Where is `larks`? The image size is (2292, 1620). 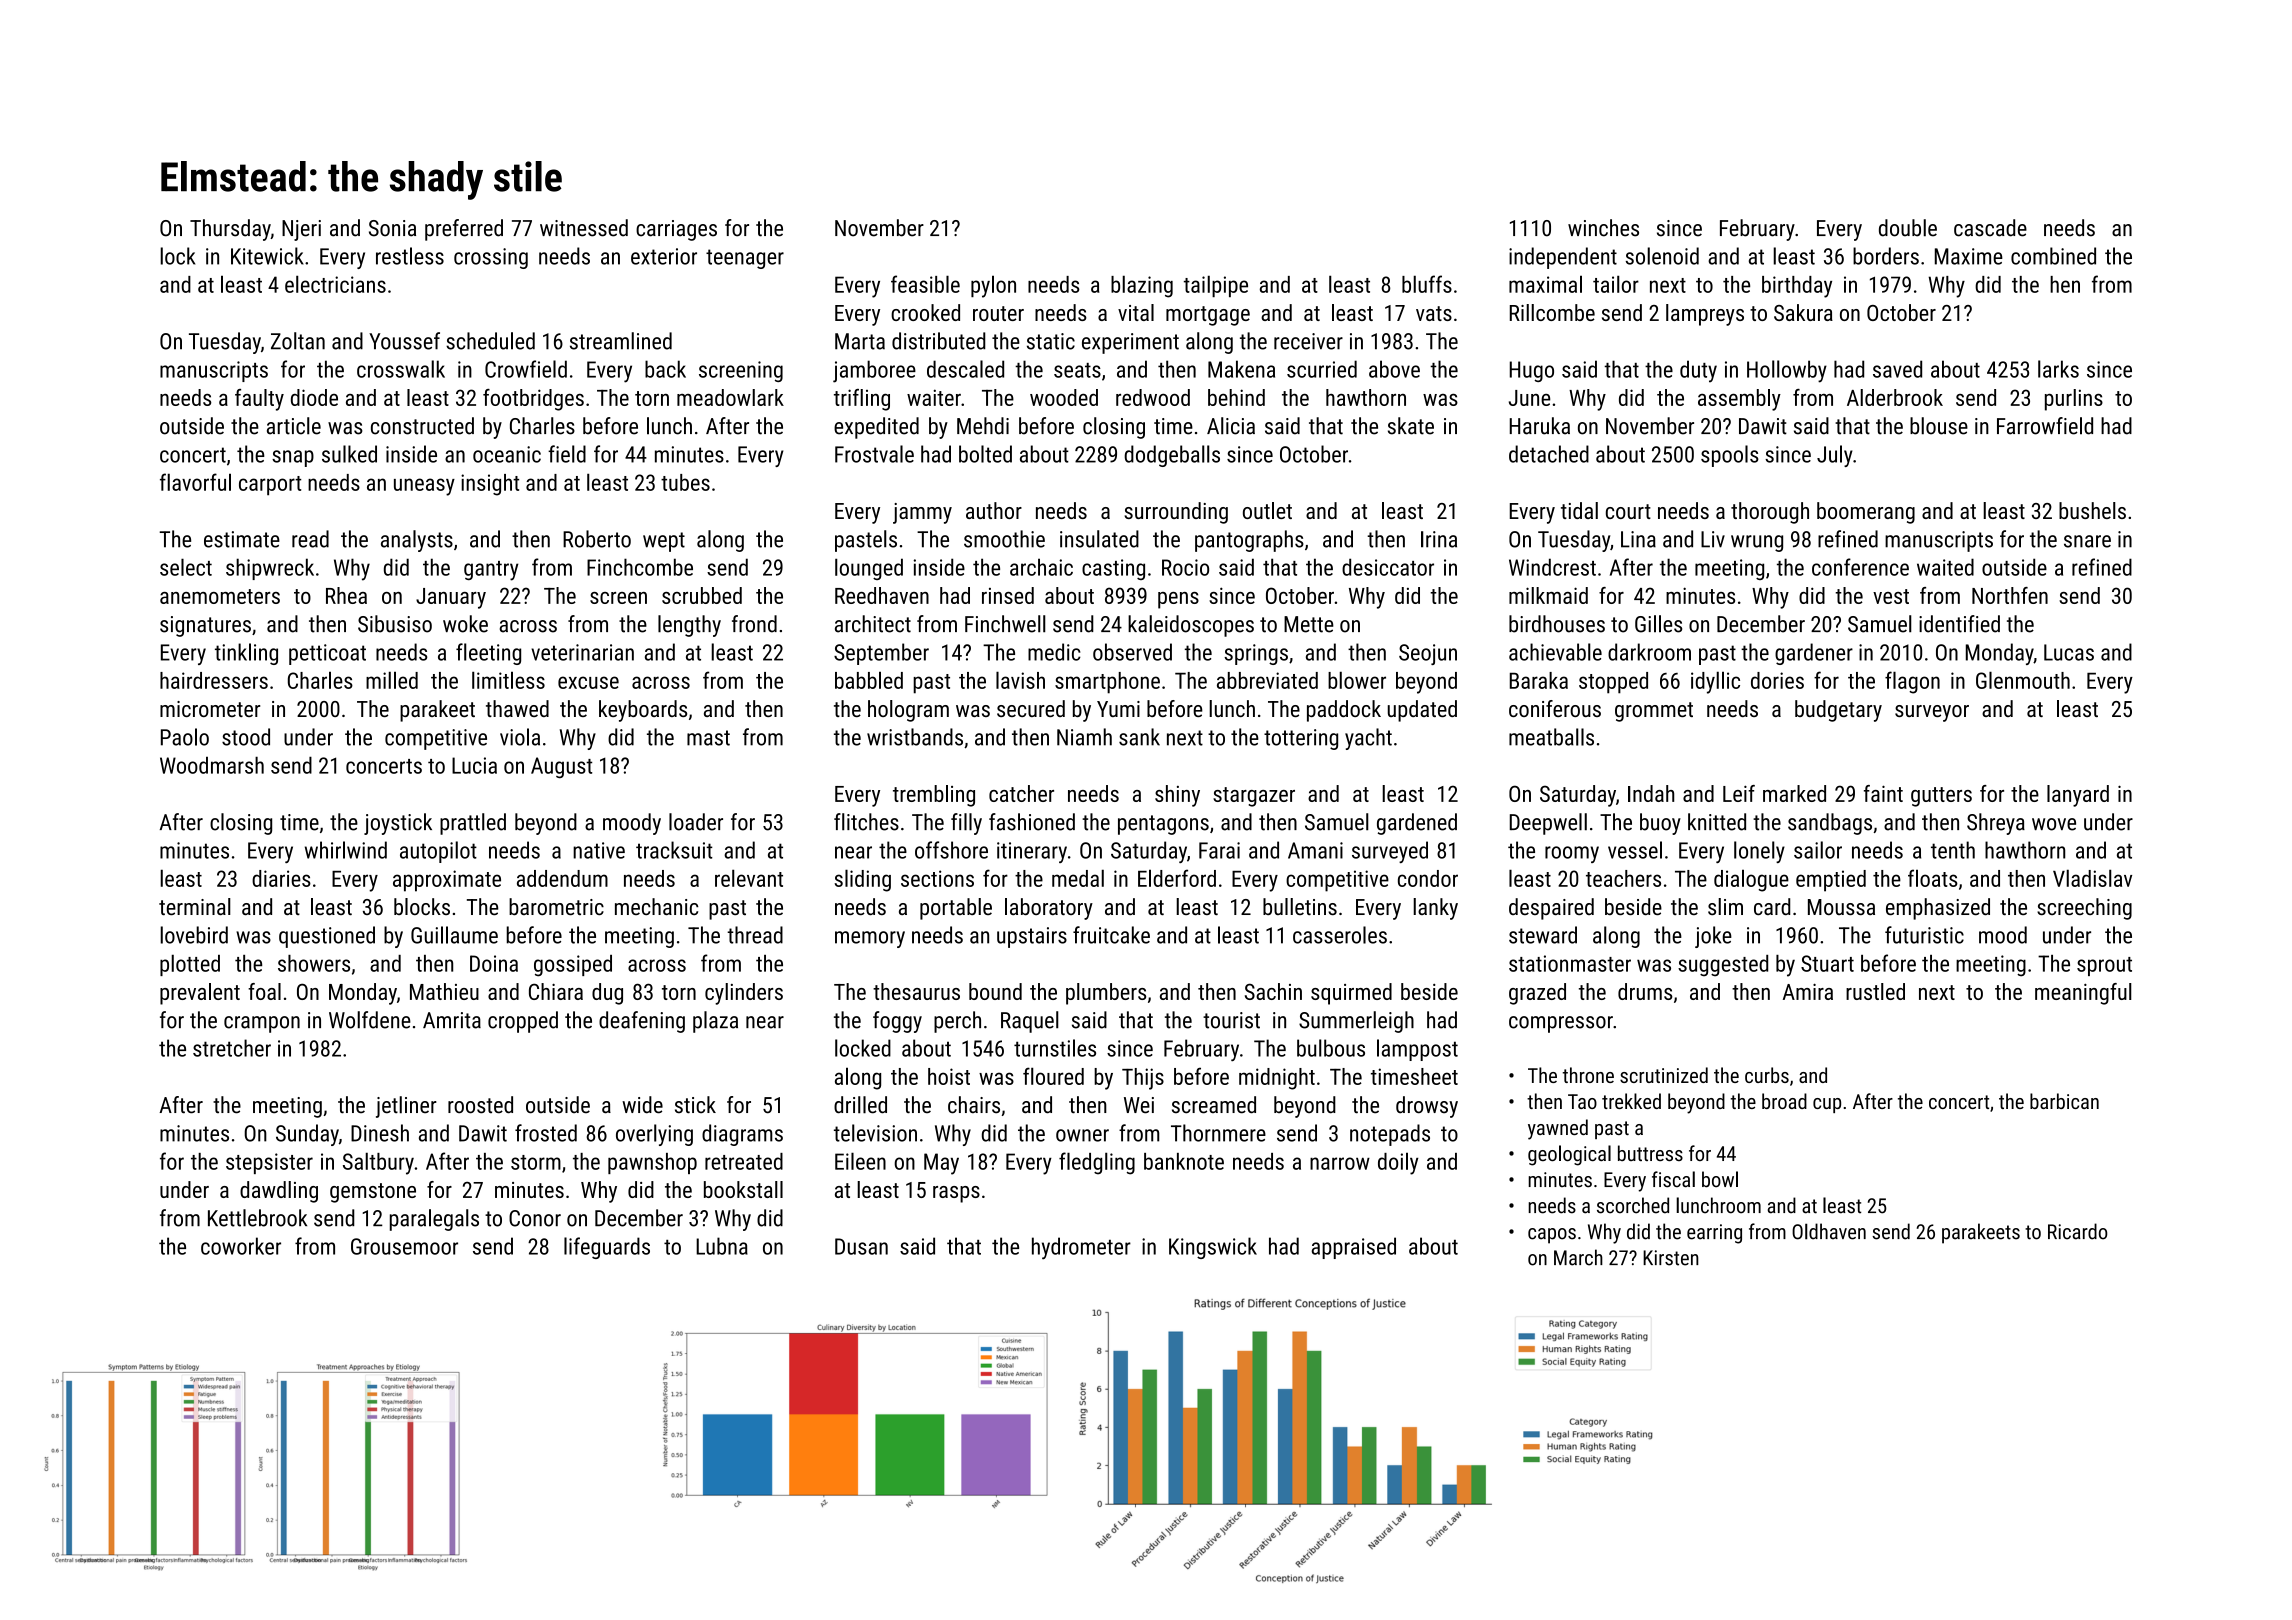
larks is located at coordinates (2058, 369).
